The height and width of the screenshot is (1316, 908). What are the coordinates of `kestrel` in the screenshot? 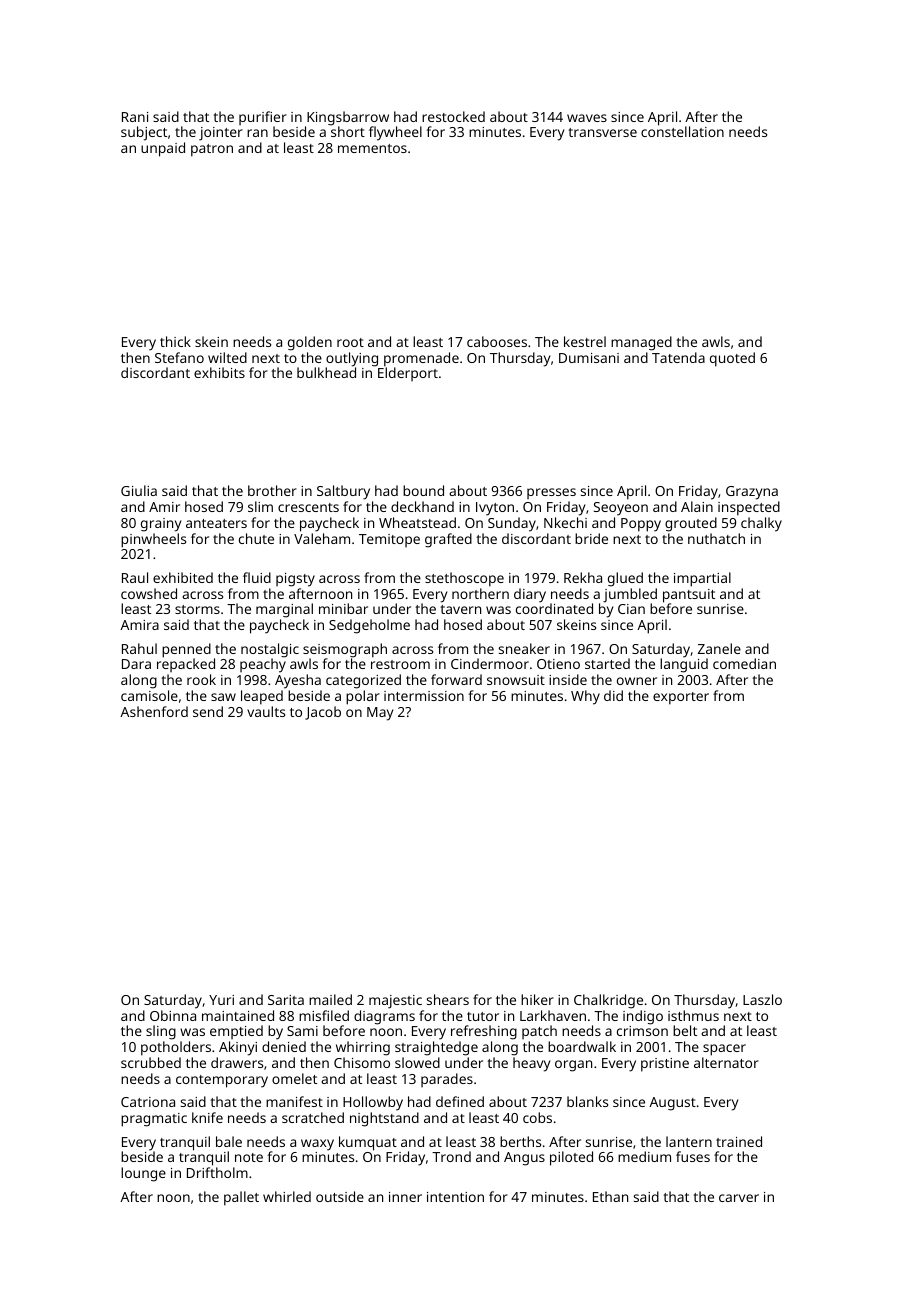 It's located at (585, 341).
